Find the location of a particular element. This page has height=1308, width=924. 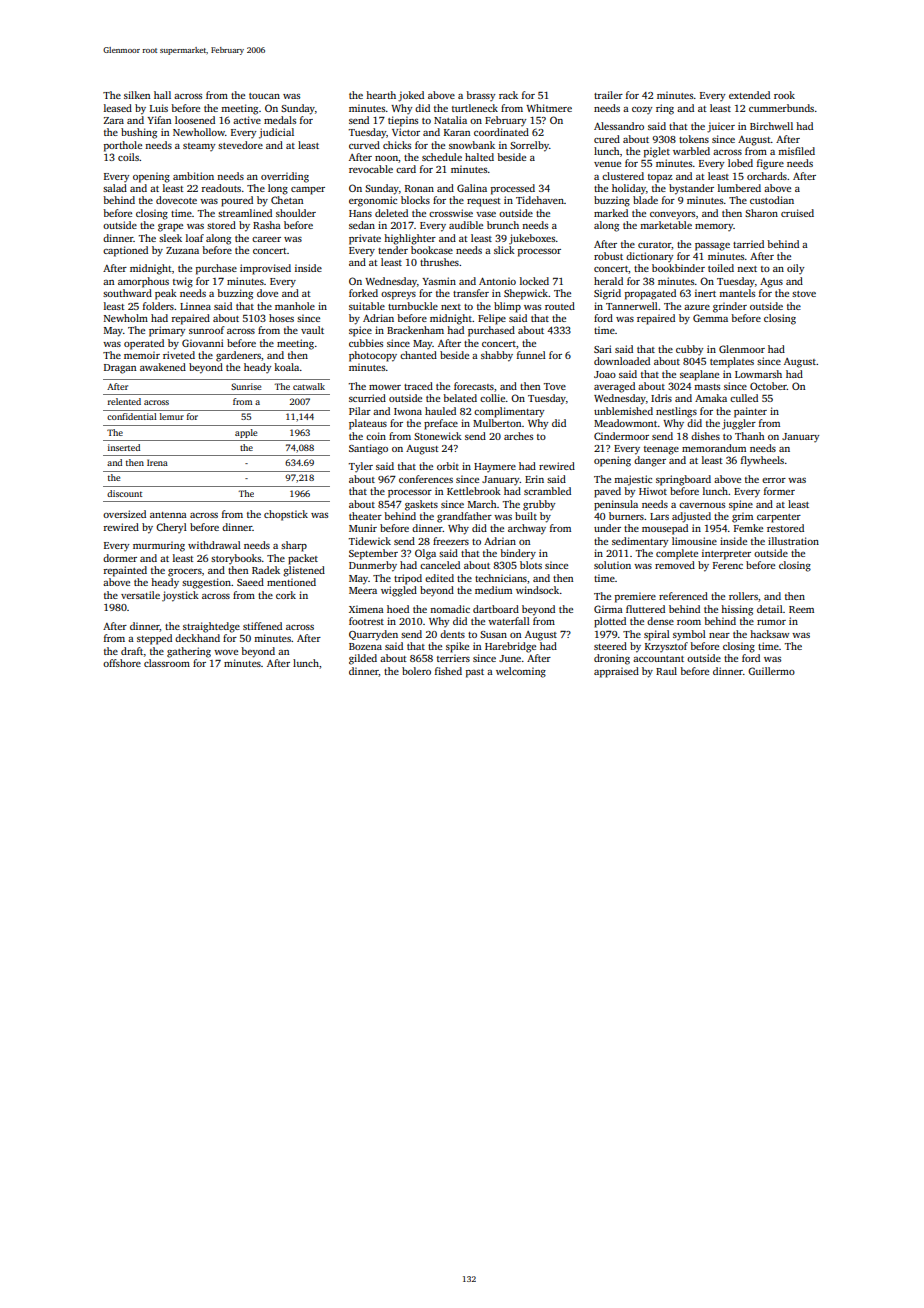

hall is located at coordinates (162, 95).
